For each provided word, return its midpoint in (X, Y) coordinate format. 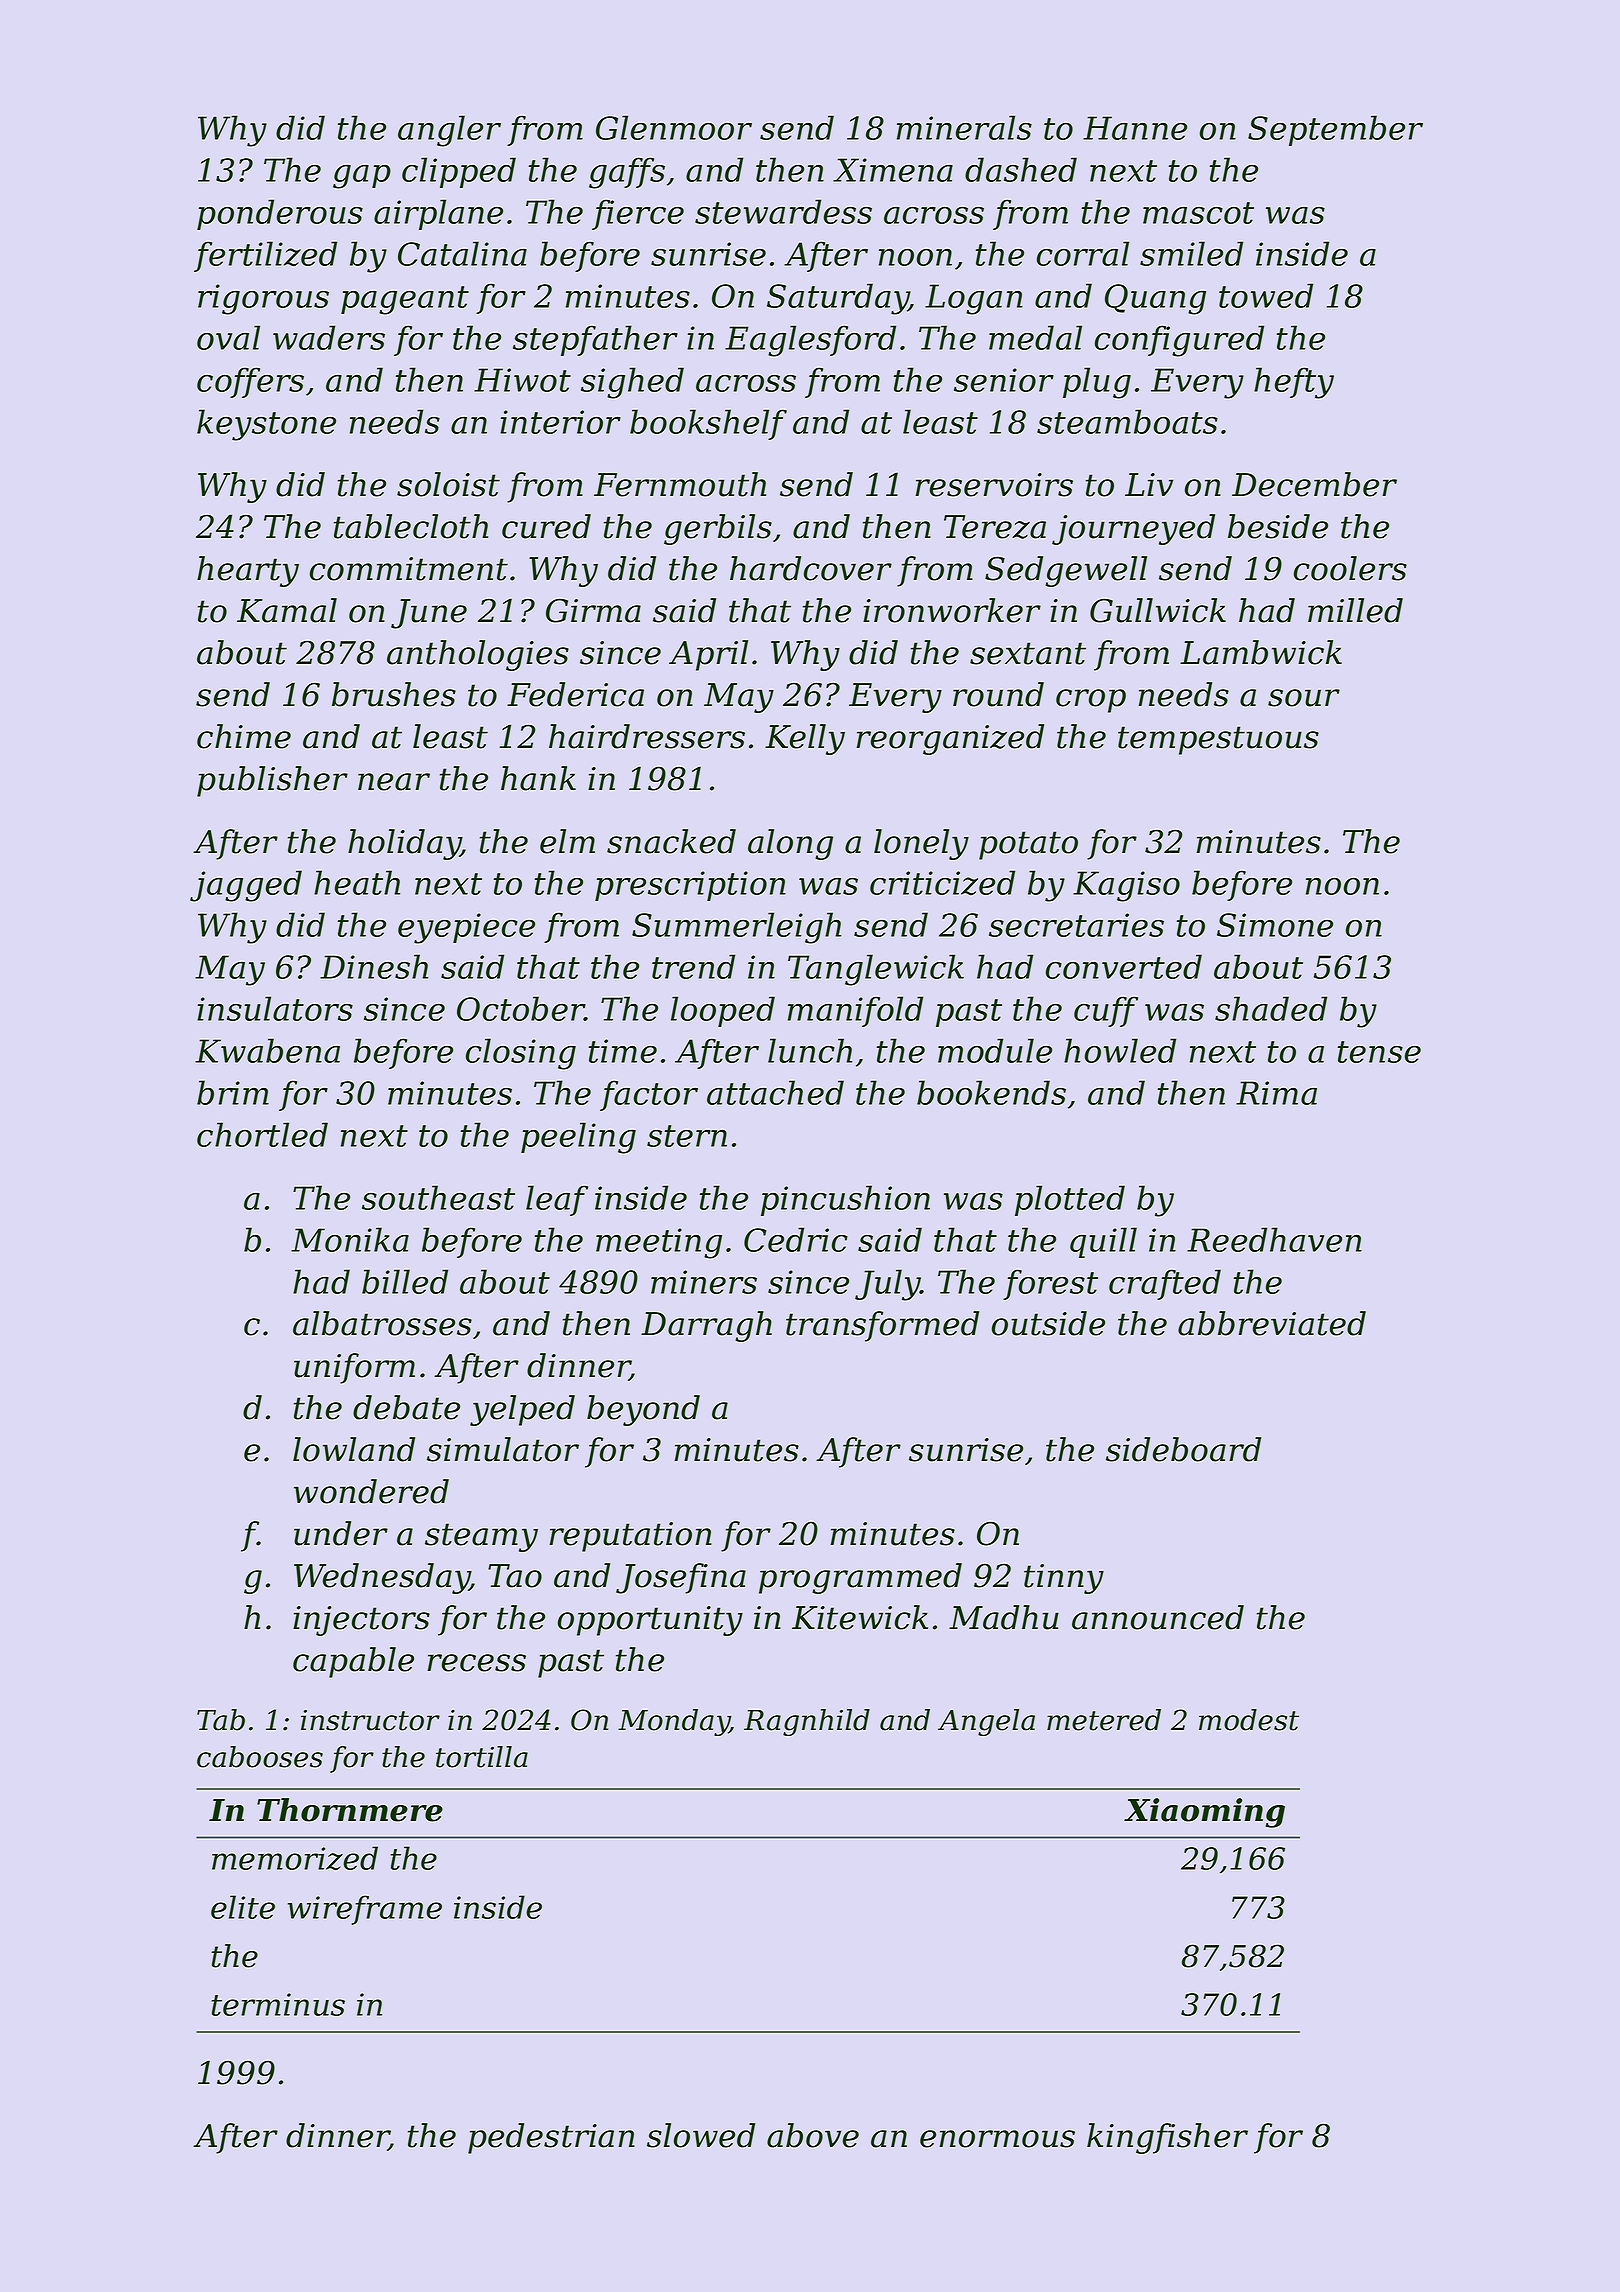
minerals (964, 127)
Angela (986, 1722)
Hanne (1135, 128)
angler (449, 131)
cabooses (260, 1757)
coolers (1350, 568)
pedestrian (551, 2138)
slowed (701, 2135)
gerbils (718, 529)
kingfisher (1167, 2138)
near (394, 782)
